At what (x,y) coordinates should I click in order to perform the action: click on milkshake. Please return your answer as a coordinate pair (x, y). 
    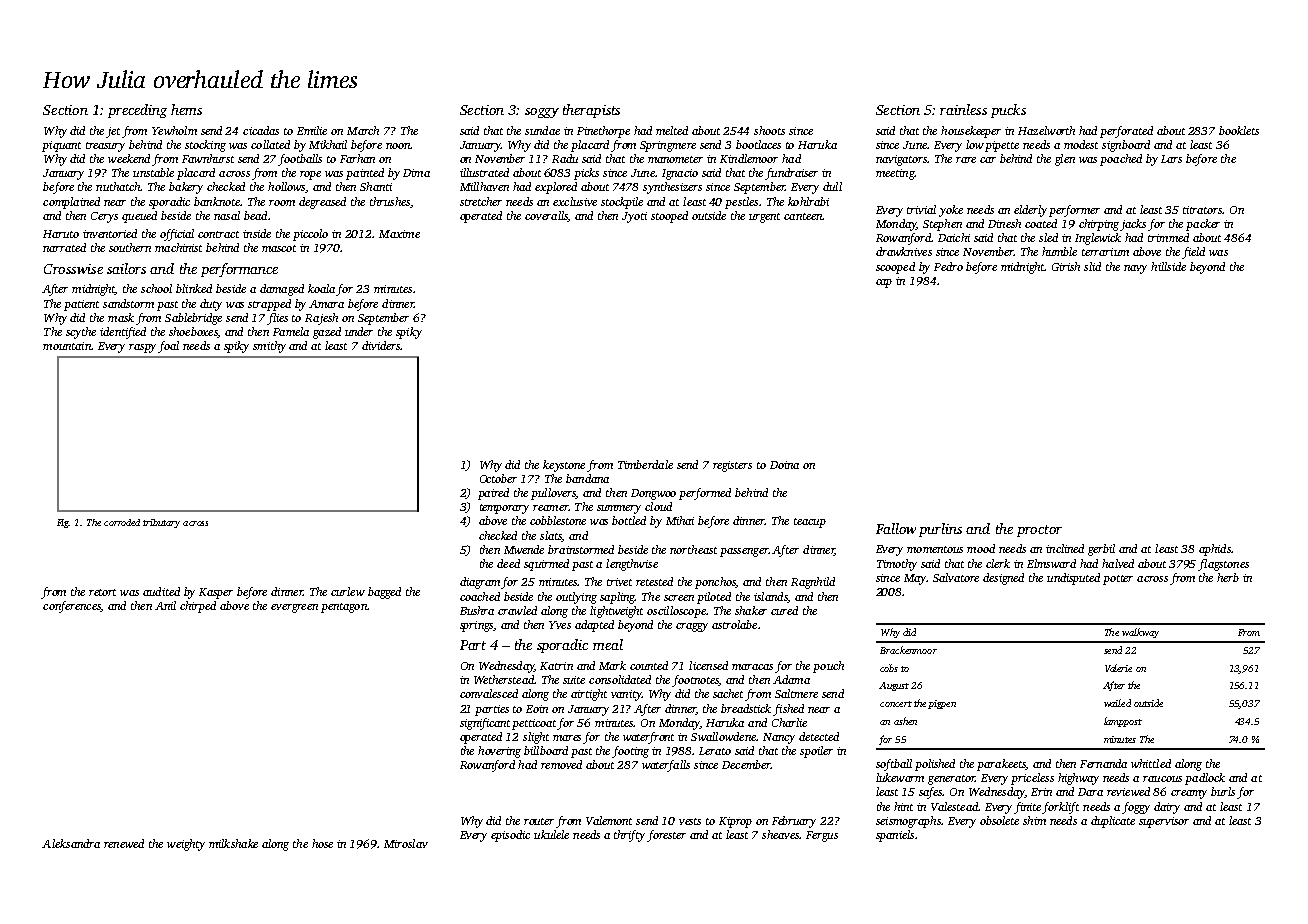
    Looking at the image, I should click on (233, 843).
